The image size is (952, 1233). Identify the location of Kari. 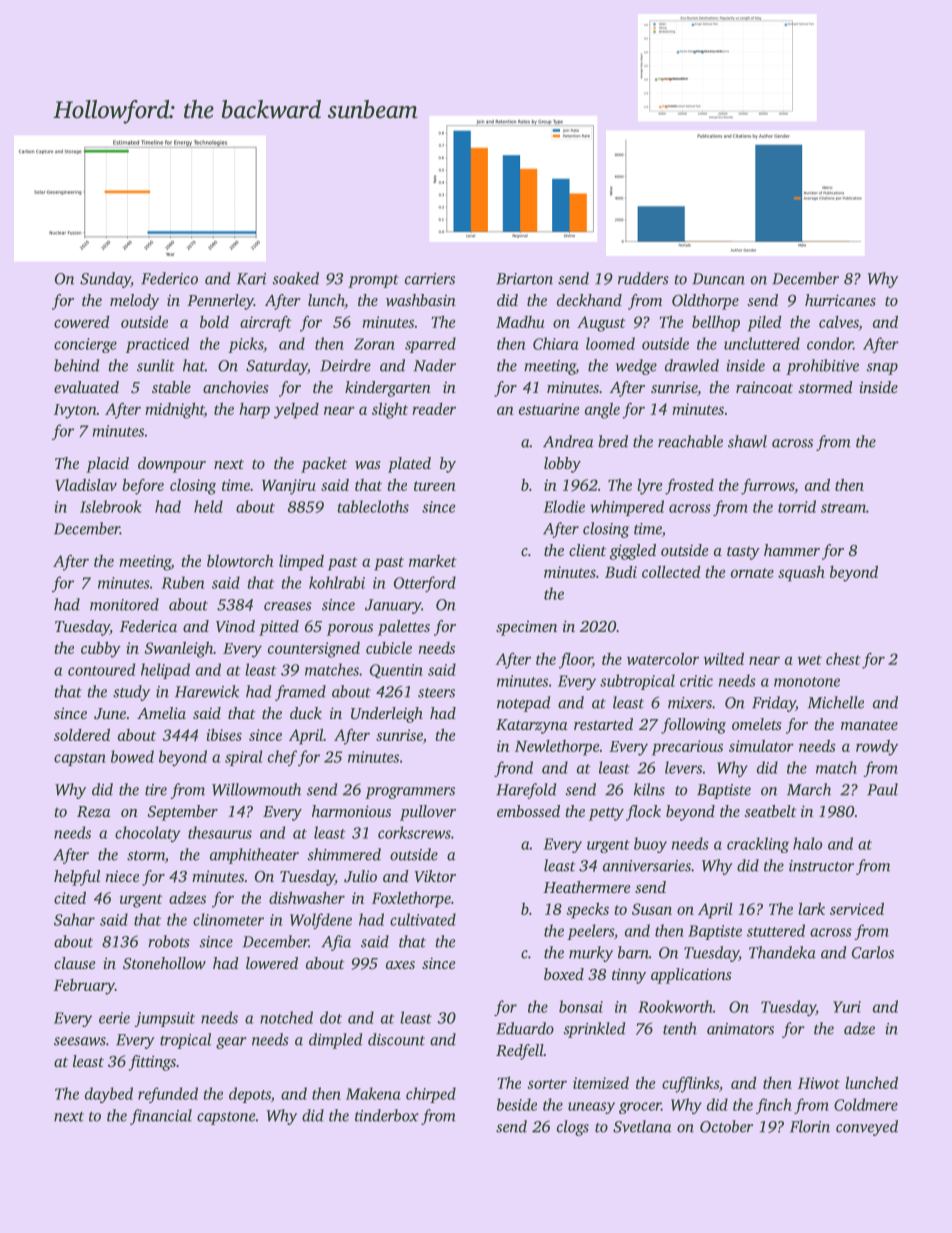
(251, 279).
